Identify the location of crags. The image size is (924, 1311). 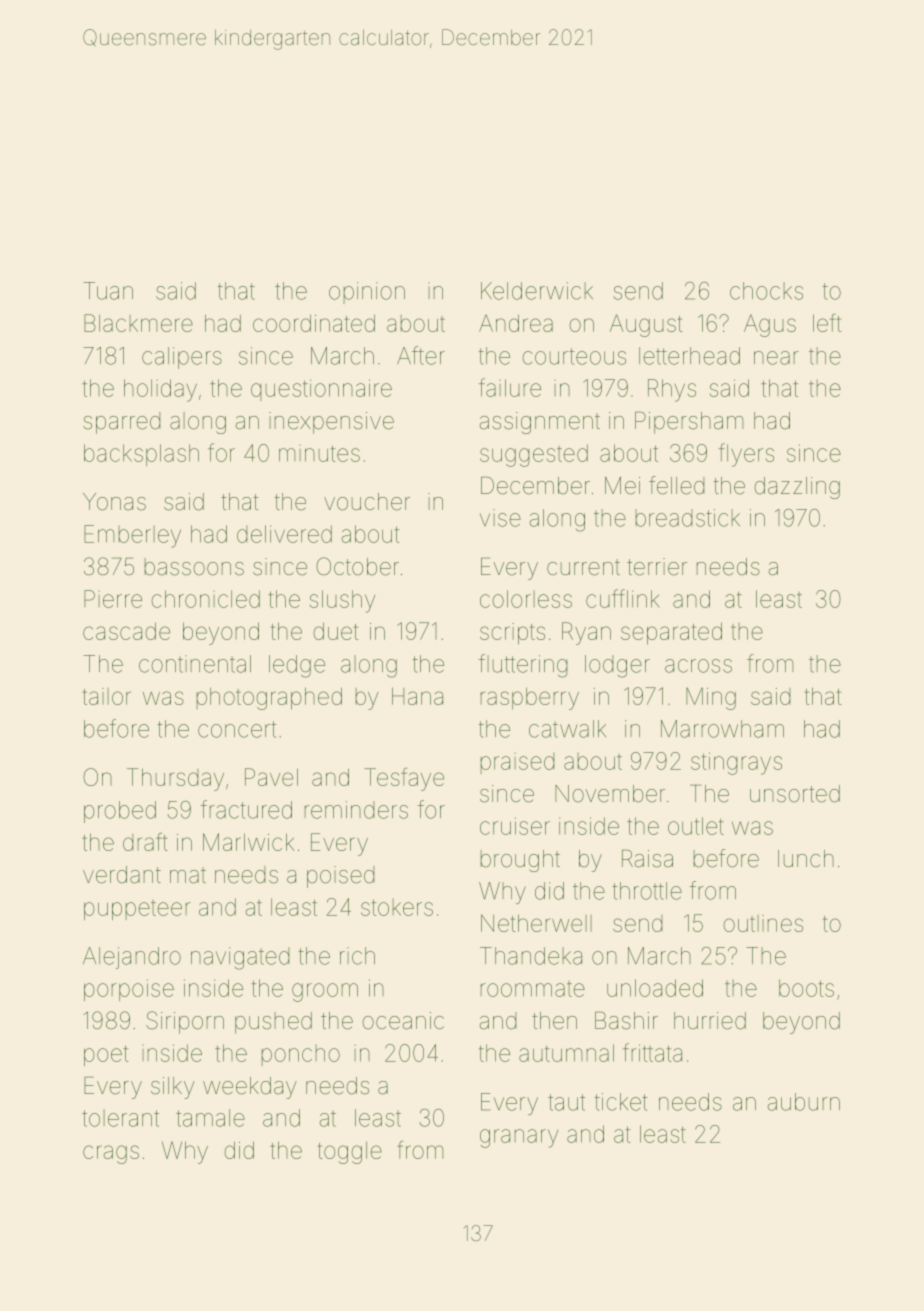
(111, 1154).
